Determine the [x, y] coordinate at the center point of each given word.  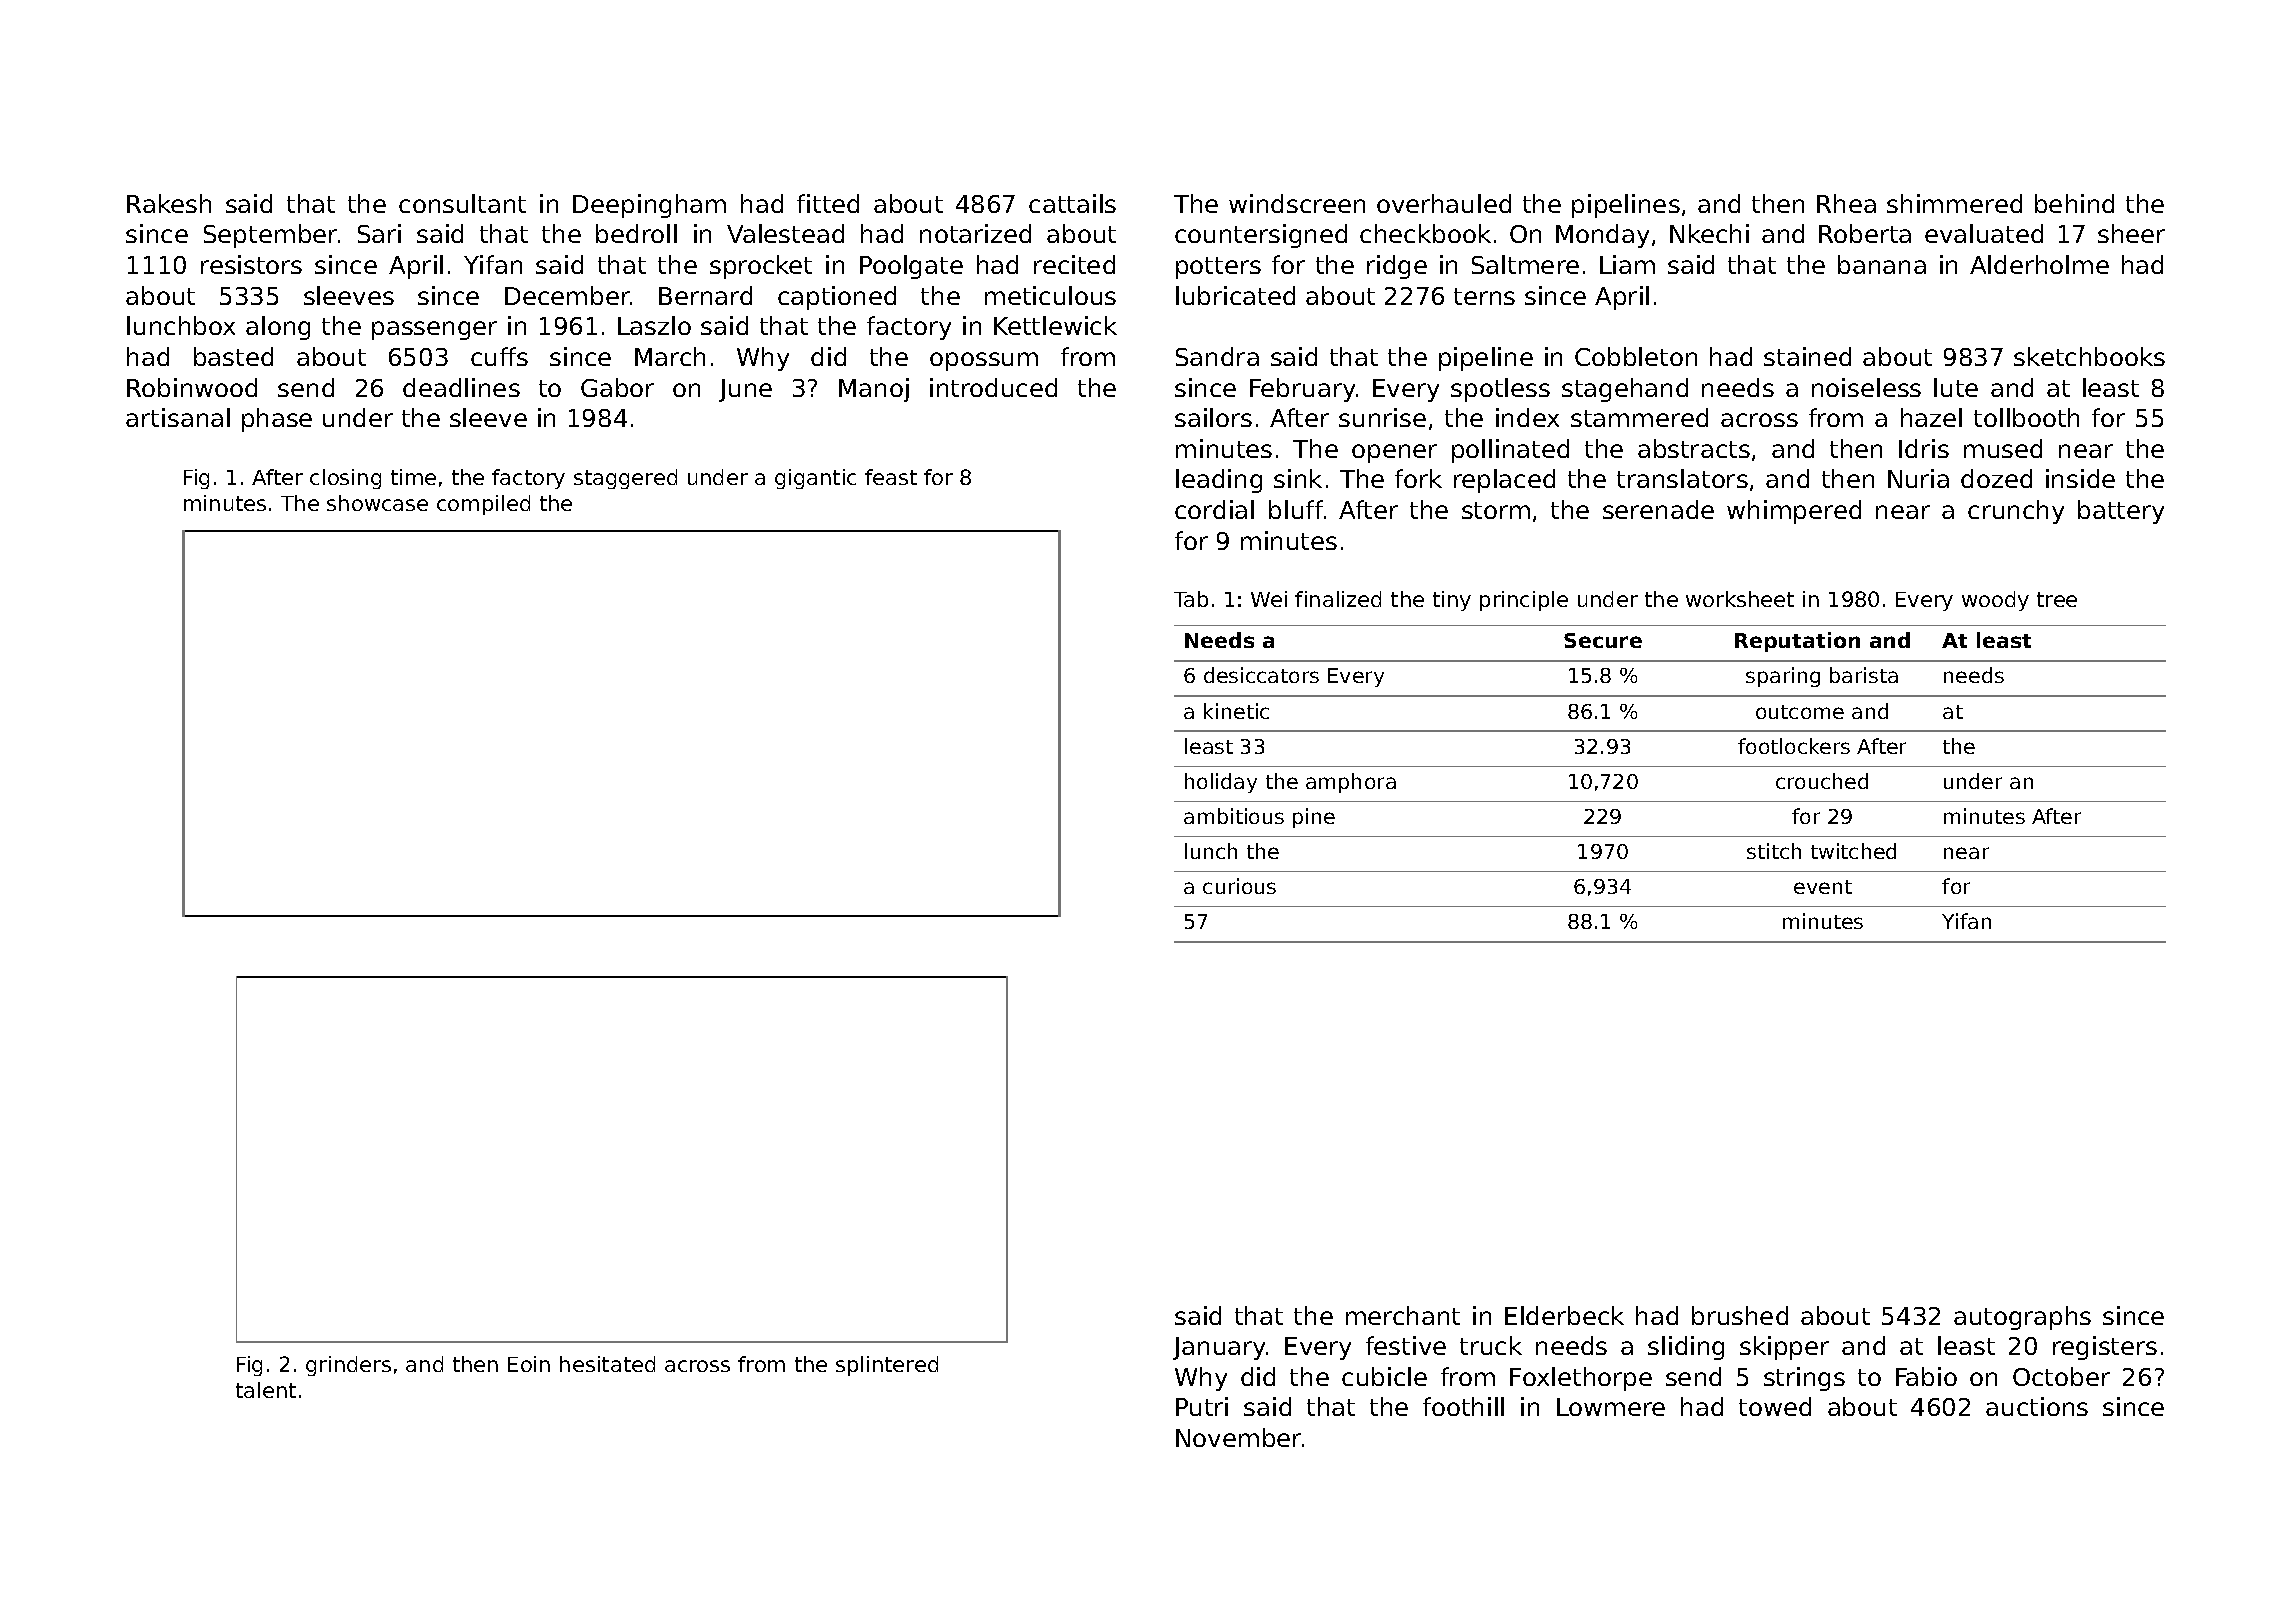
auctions [2037, 1406]
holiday [1221, 783]
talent [266, 1390]
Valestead [785, 233]
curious [1239, 886]
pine [1314, 818]
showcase [377, 503]
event [1823, 887]
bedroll [636, 233]
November [1238, 1437]
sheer [2131, 233]
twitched [1853, 851]
